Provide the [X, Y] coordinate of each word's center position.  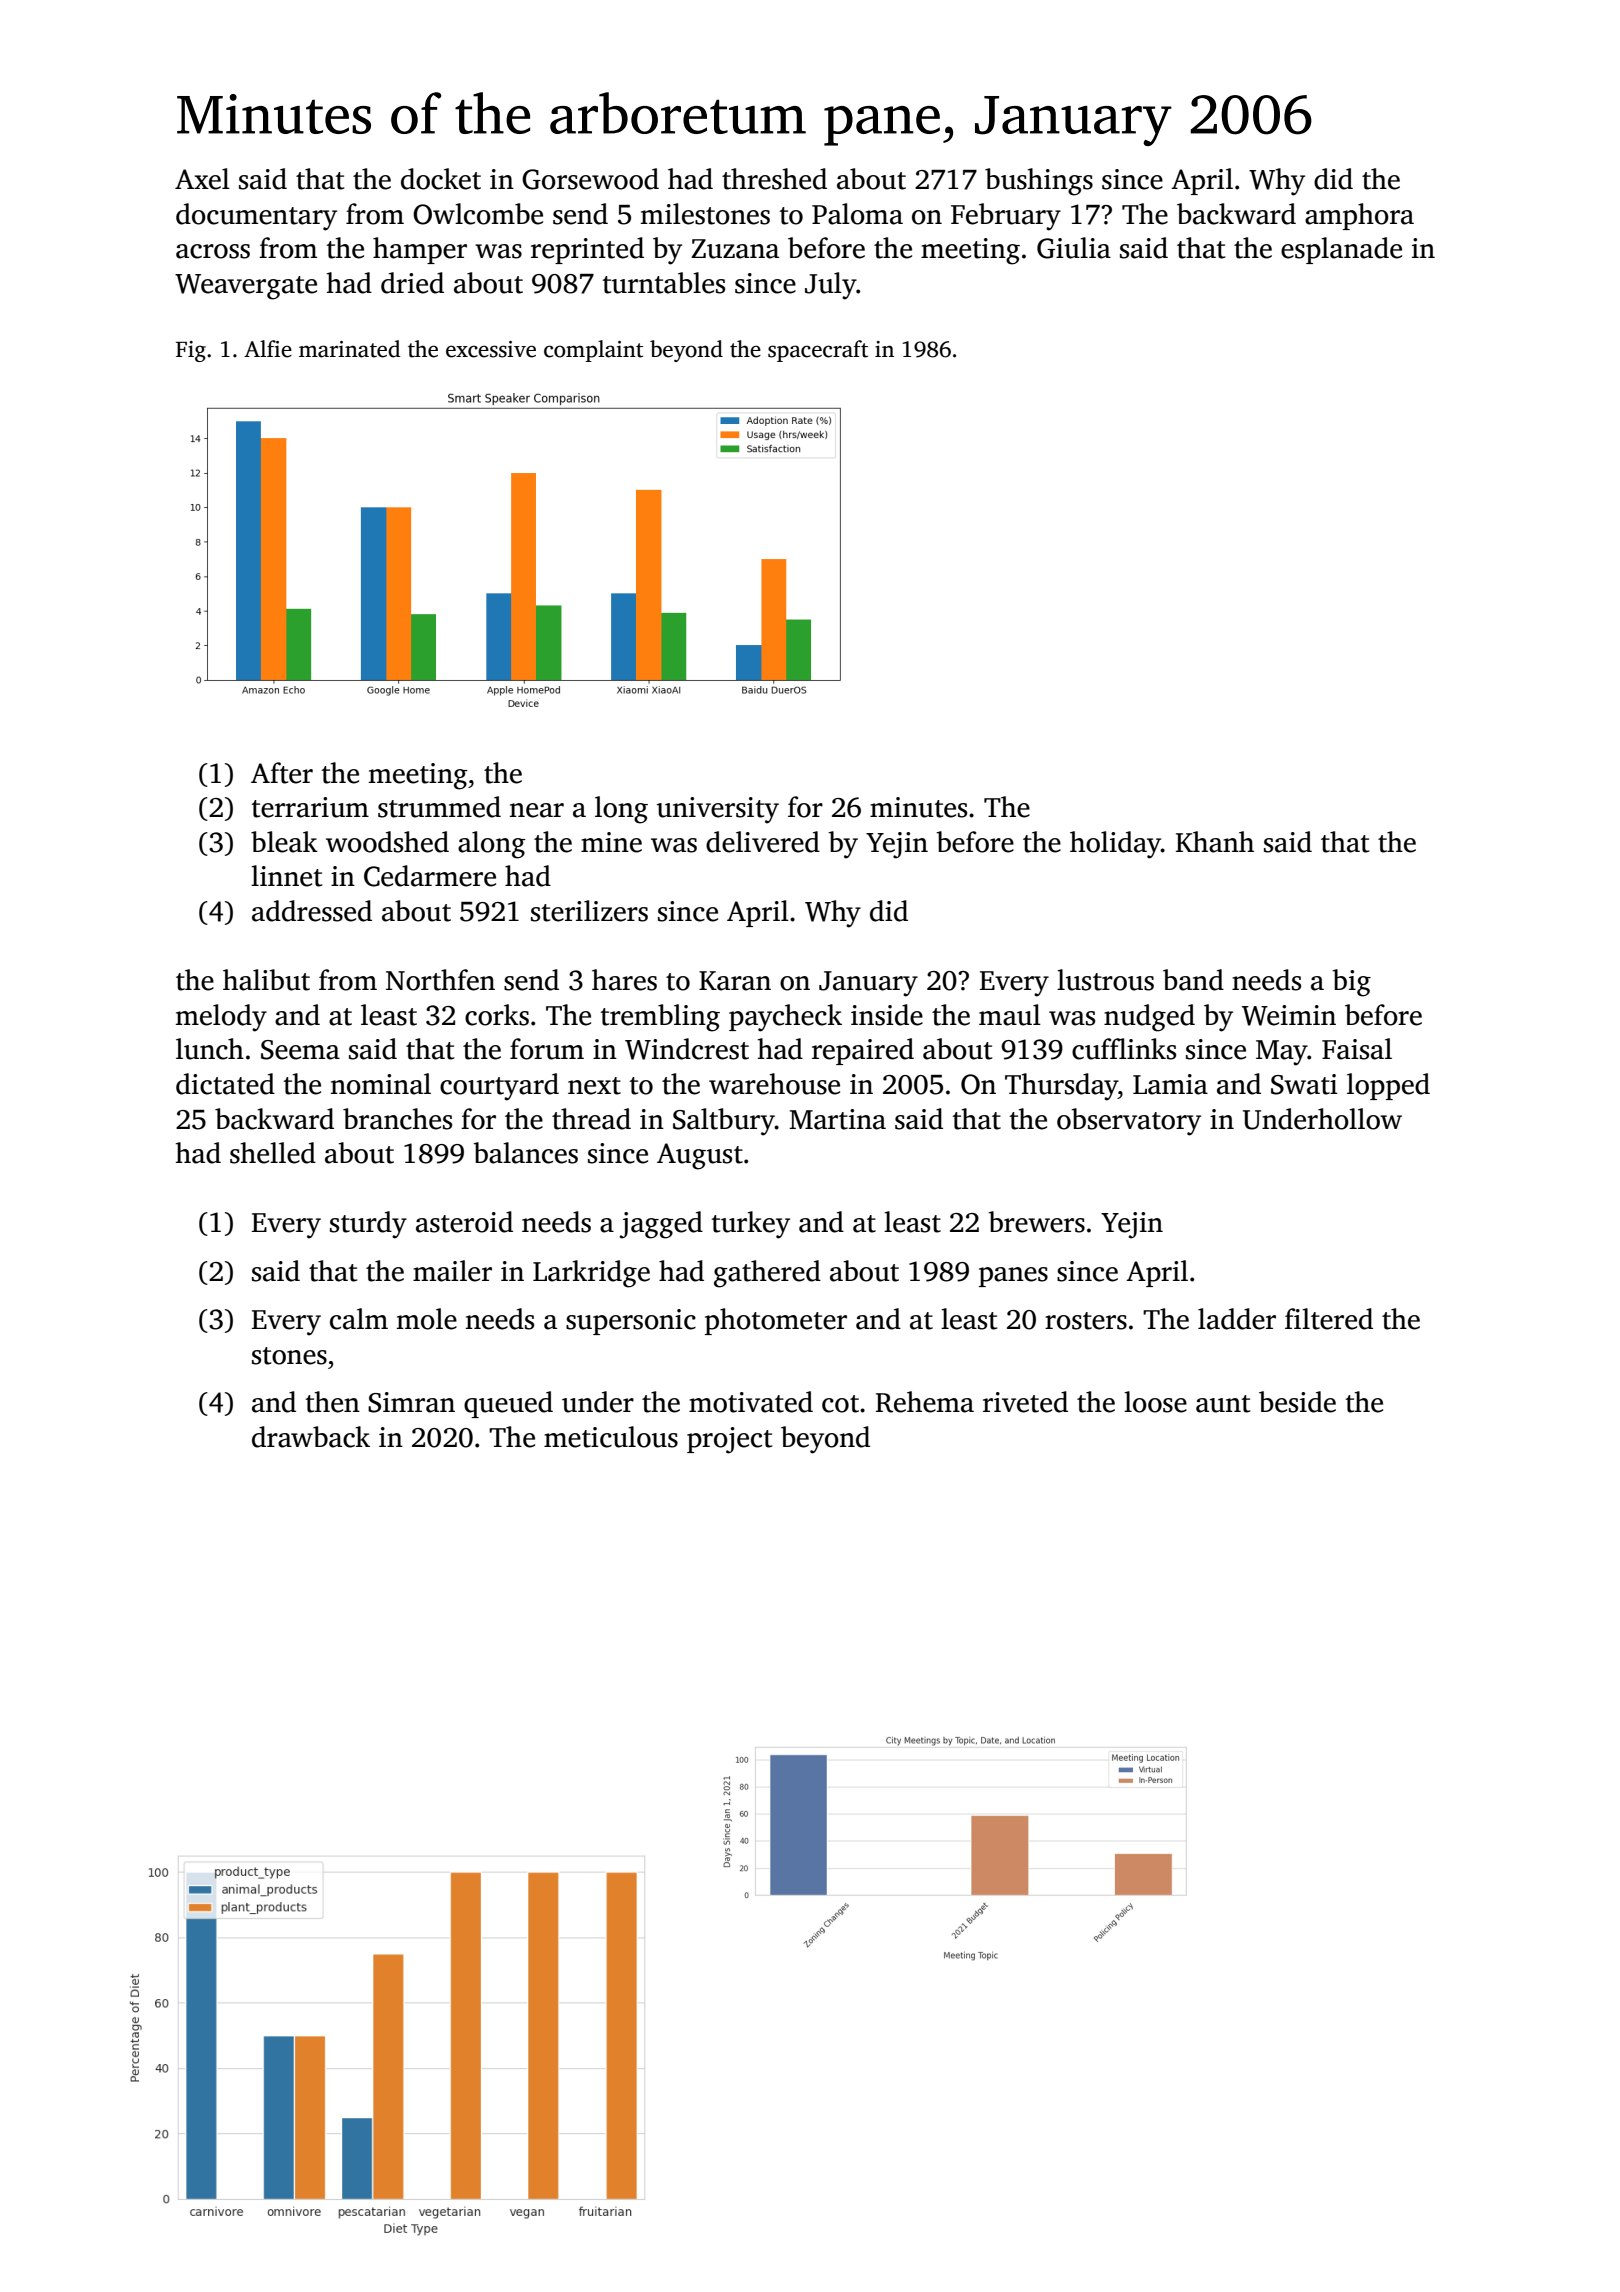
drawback [311, 1437]
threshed [774, 179]
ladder [1237, 1319]
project [729, 1440]
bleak [284, 842]
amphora [1359, 216]
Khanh [1215, 842]
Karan [735, 981]
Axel [202, 179]
